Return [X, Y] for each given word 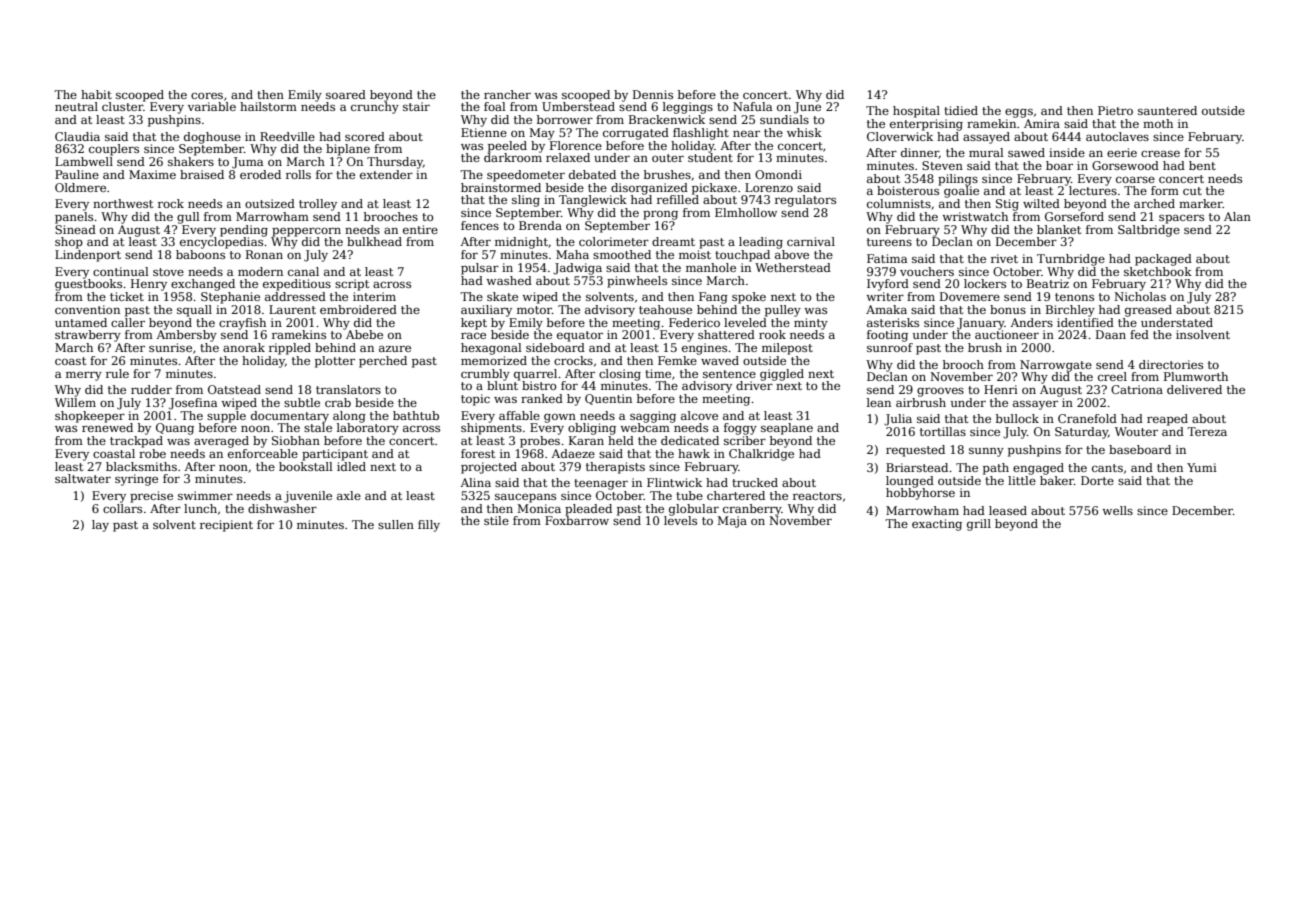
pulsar [480, 269]
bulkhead [374, 241]
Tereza [1207, 431]
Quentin [608, 399]
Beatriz [1048, 283]
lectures [1093, 190]
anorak [244, 347]
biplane [348, 150]
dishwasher [282, 508]
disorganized [649, 189]
